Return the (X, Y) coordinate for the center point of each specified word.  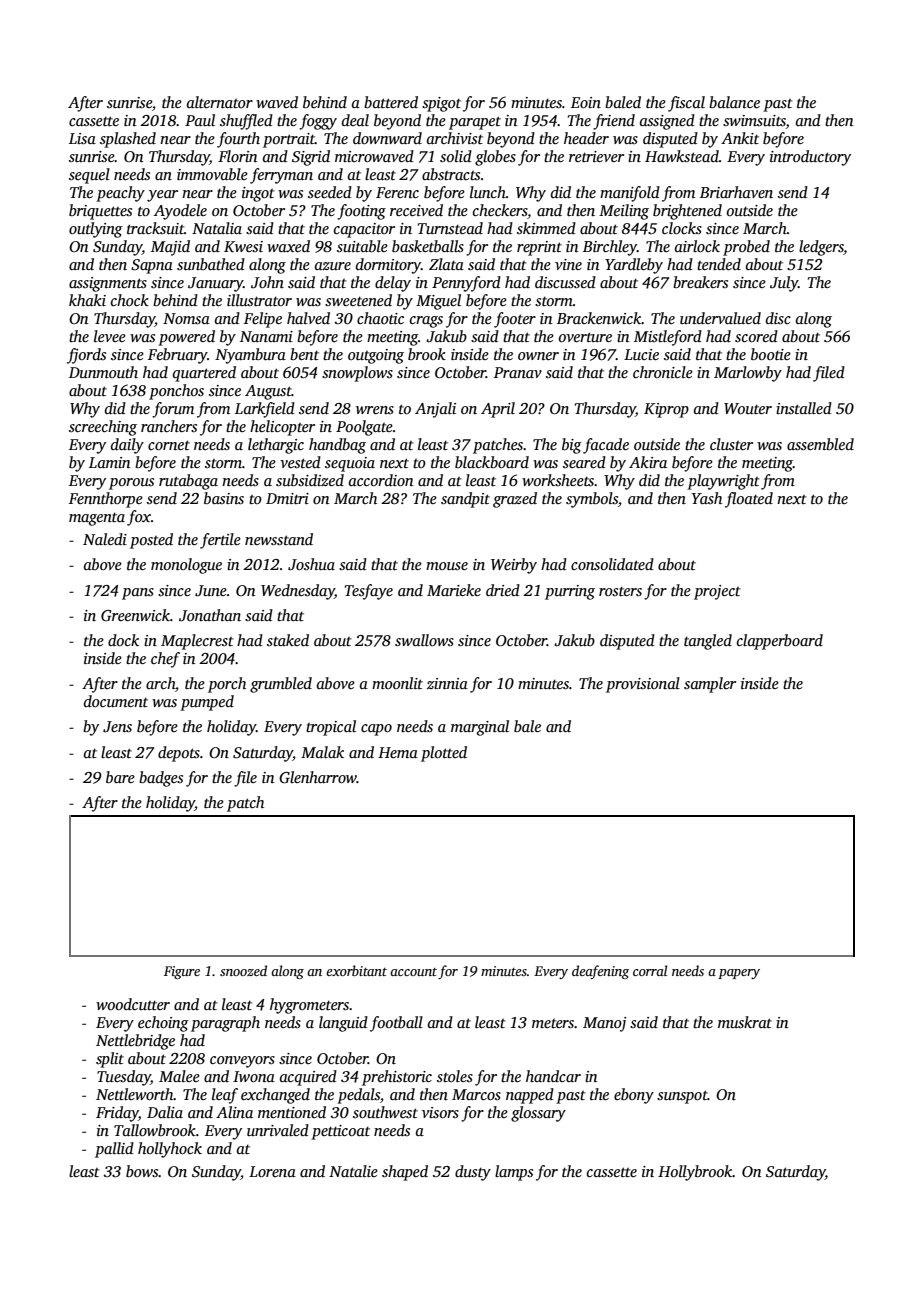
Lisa (82, 139)
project (717, 592)
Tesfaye (369, 592)
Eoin (586, 102)
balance (734, 102)
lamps (514, 1173)
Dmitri (287, 498)
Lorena (272, 1171)
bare (120, 777)
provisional (643, 685)
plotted (444, 754)
